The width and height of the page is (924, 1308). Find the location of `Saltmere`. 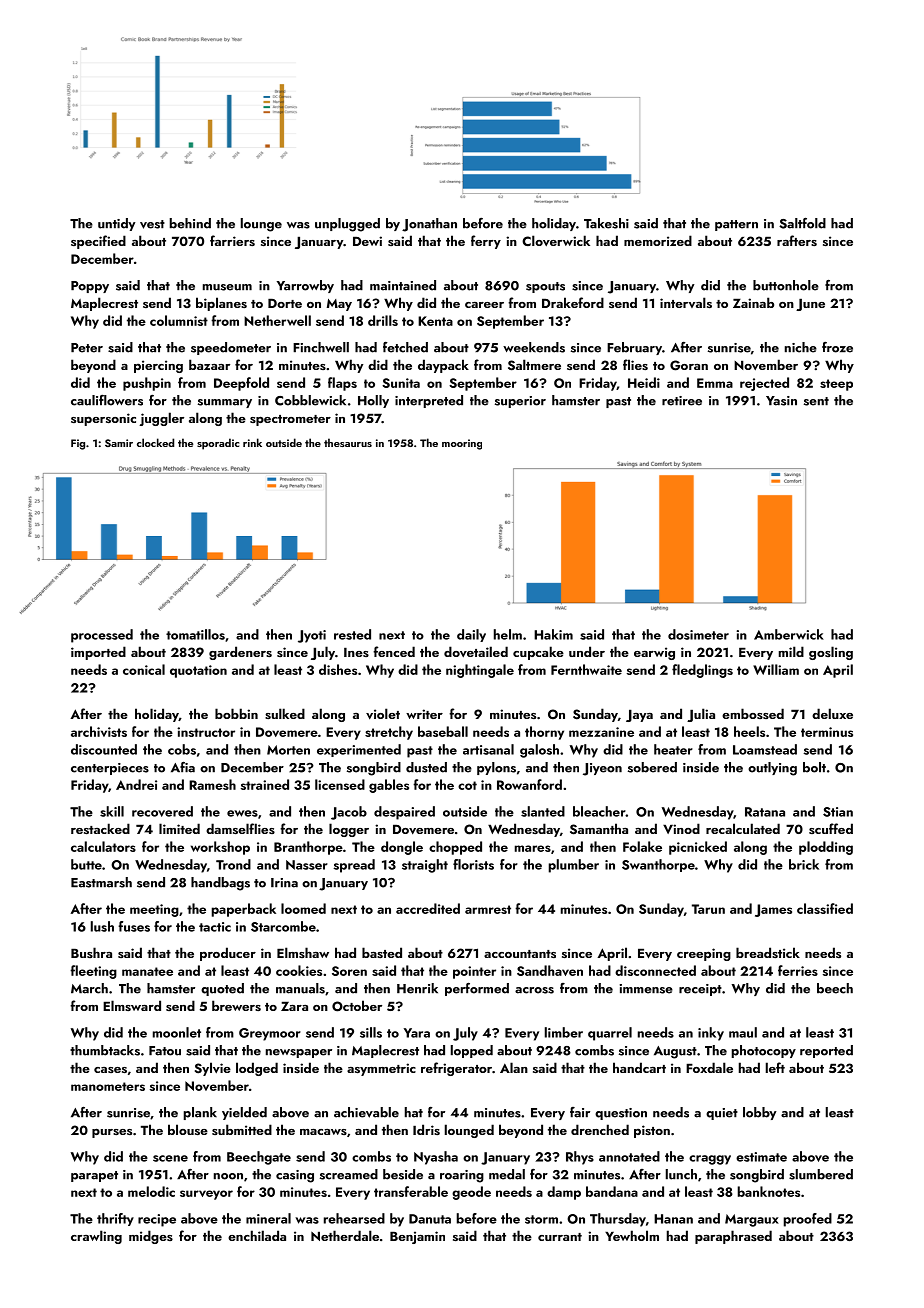

Saltmere is located at coordinates (534, 365).
